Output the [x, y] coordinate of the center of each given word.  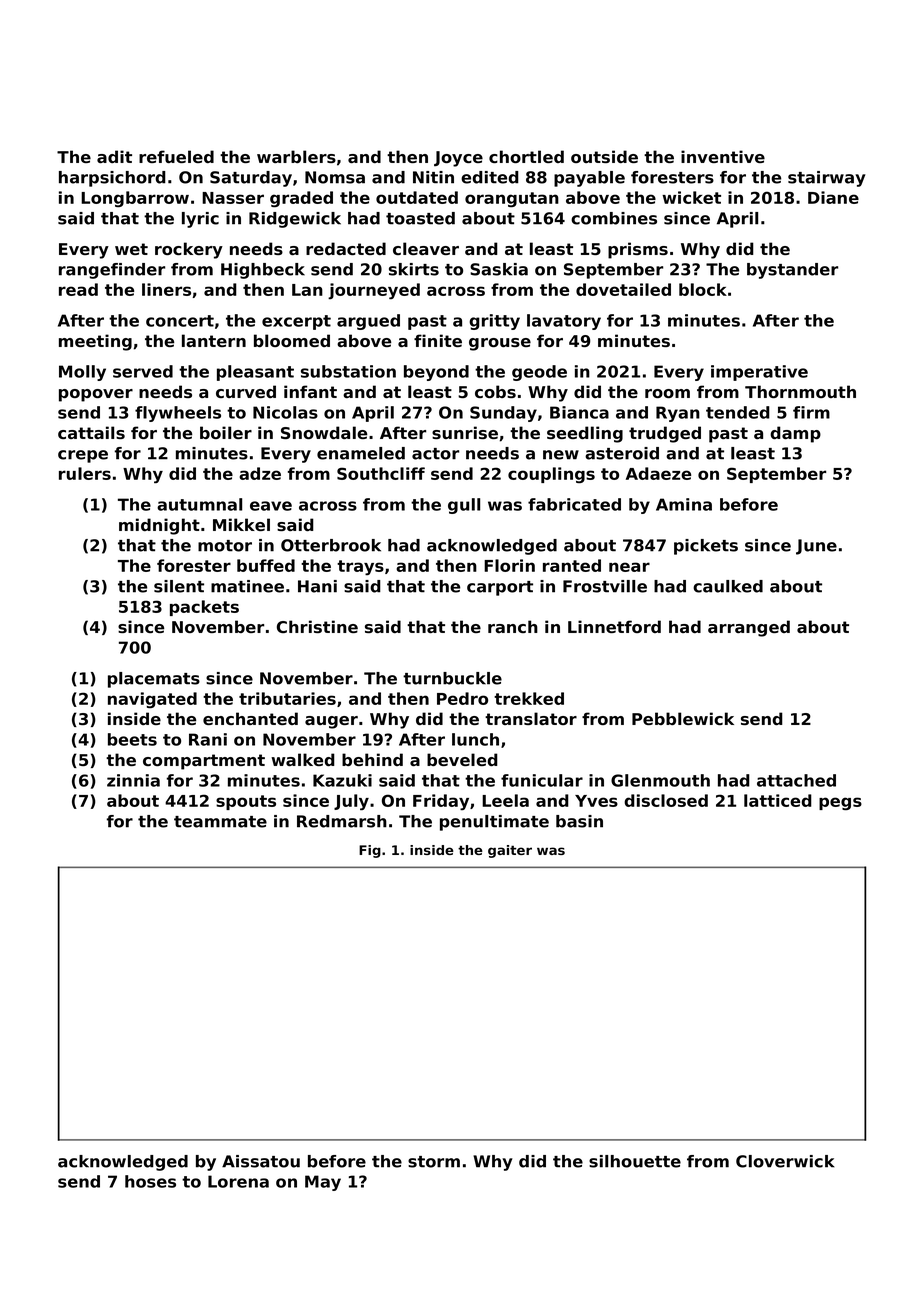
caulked [728, 586]
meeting [95, 342]
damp [795, 434]
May [323, 1183]
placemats [154, 680]
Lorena [238, 1181]
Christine [317, 626]
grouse [500, 344]
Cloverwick [785, 1161]
